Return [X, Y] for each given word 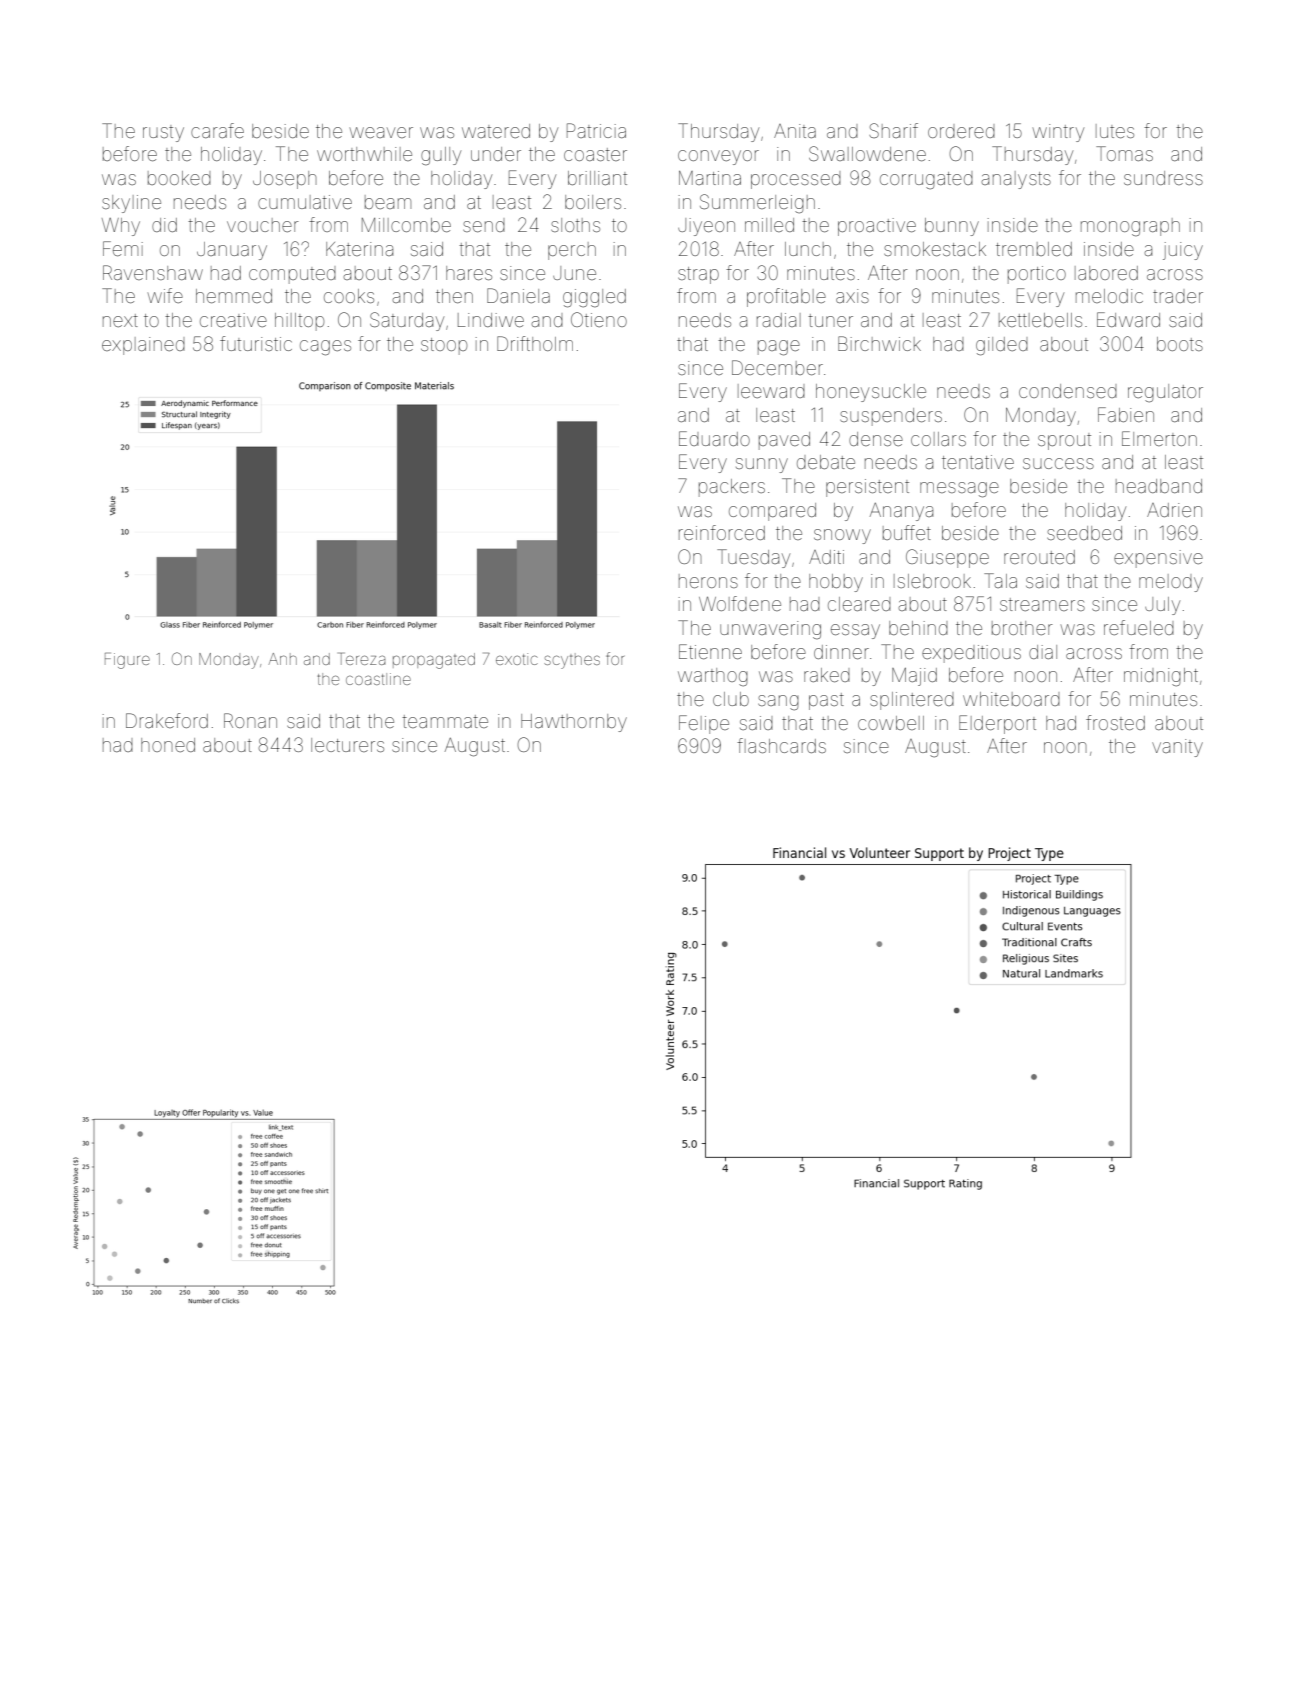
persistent [867, 488]
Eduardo [714, 438]
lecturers [347, 745]
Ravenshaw [153, 272]
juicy [1183, 251]
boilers [593, 202]
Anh [283, 659]
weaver [381, 132]
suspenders [891, 417]
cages [325, 348]
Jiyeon [706, 227]
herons [708, 581]
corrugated [926, 181]
